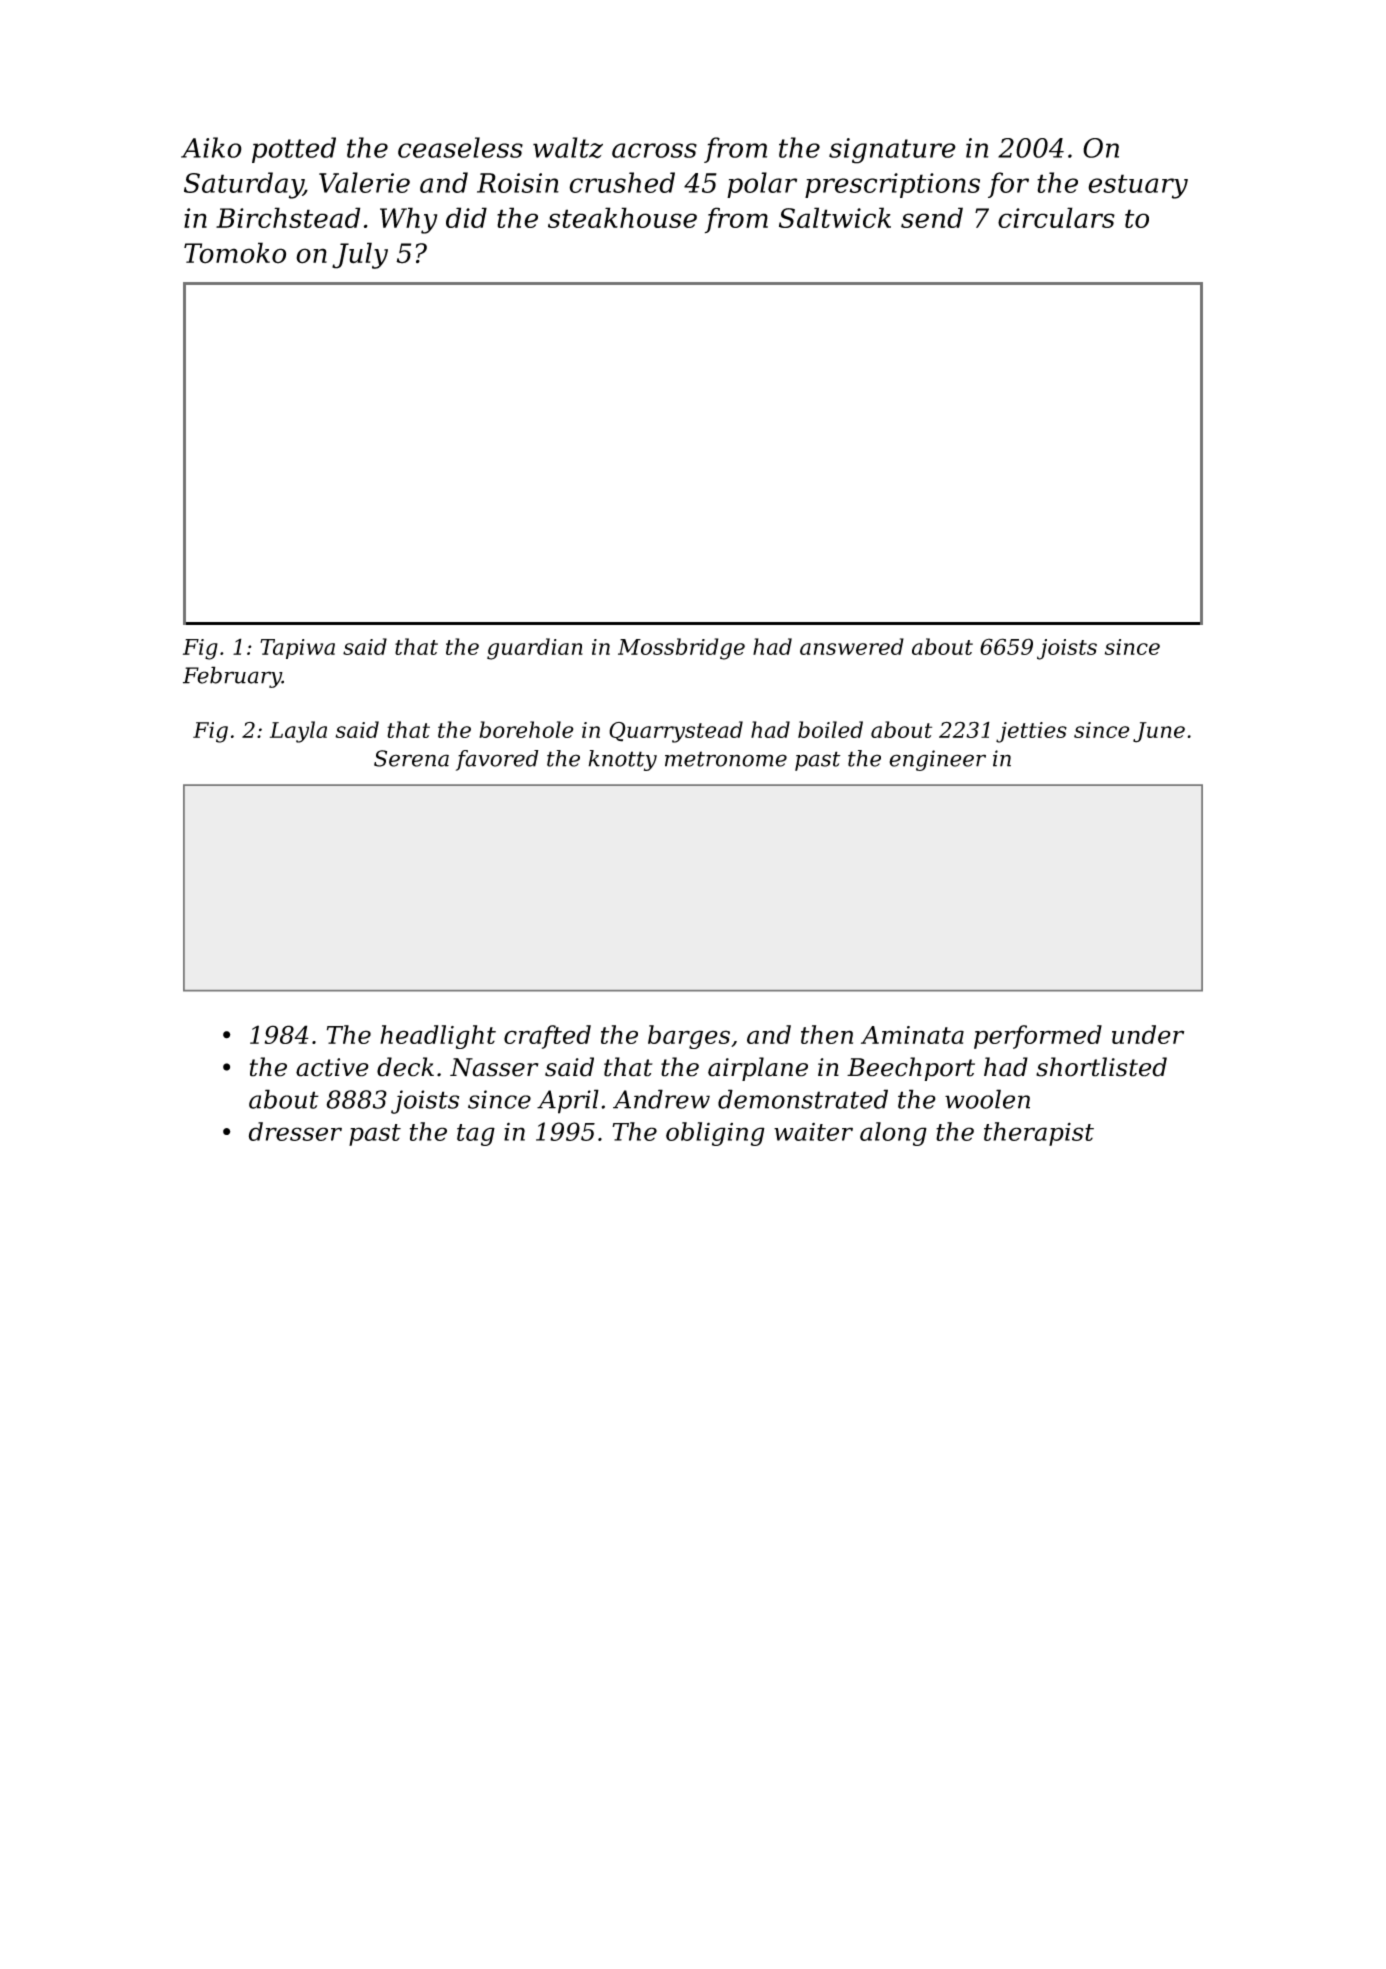 Image resolution: width=1386 pixels, height=1969 pixels. What do you see at coordinates (460, 147) in the screenshot?
I see `ceaseless` at bounding box center [460, 147].
